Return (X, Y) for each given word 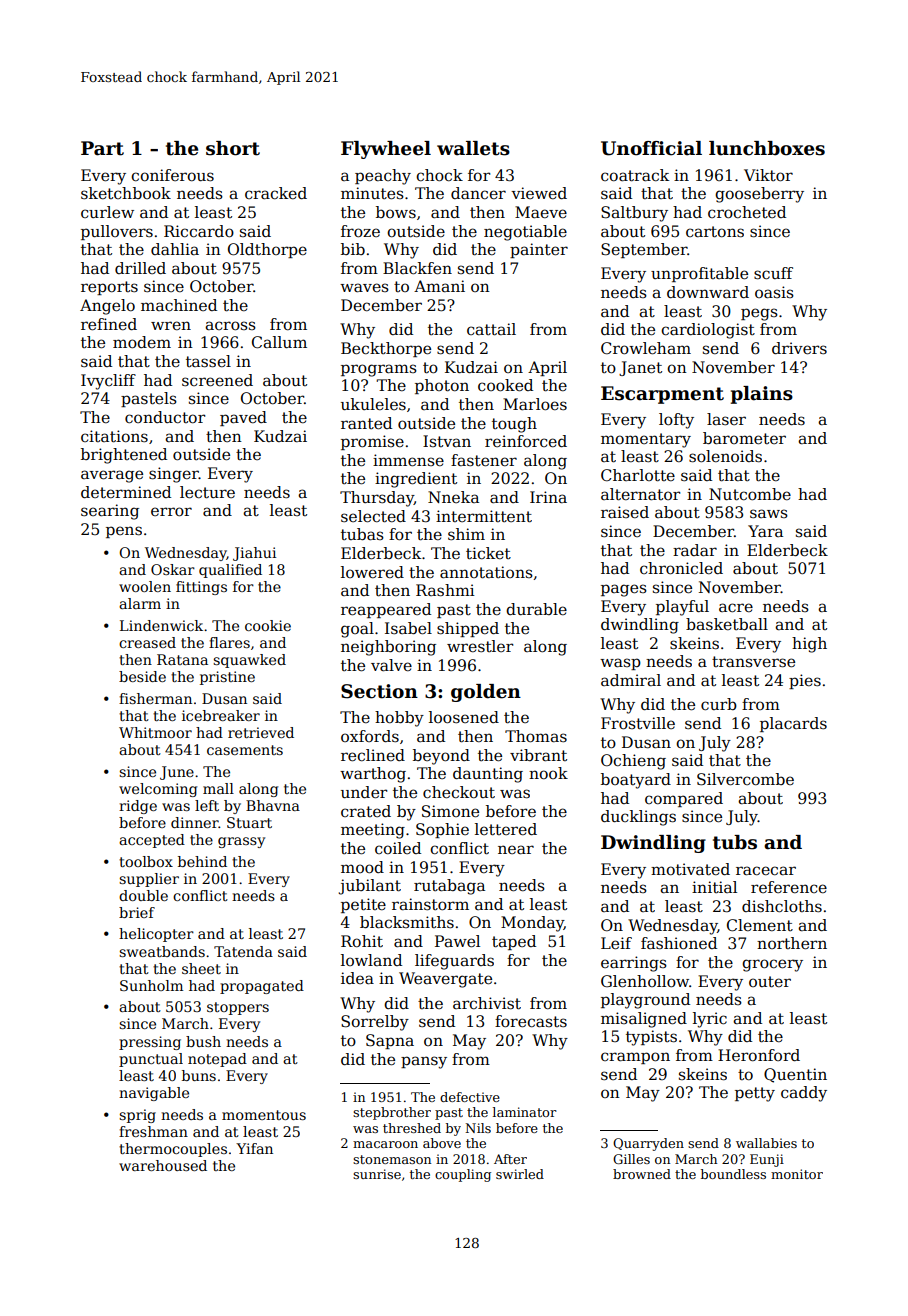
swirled (520, 1174)
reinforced (526, 441)
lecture (207, 492)
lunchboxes (767, 148)
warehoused (163, 1165)
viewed (539, 193)
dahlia (175, 249)
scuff (773, 273)
